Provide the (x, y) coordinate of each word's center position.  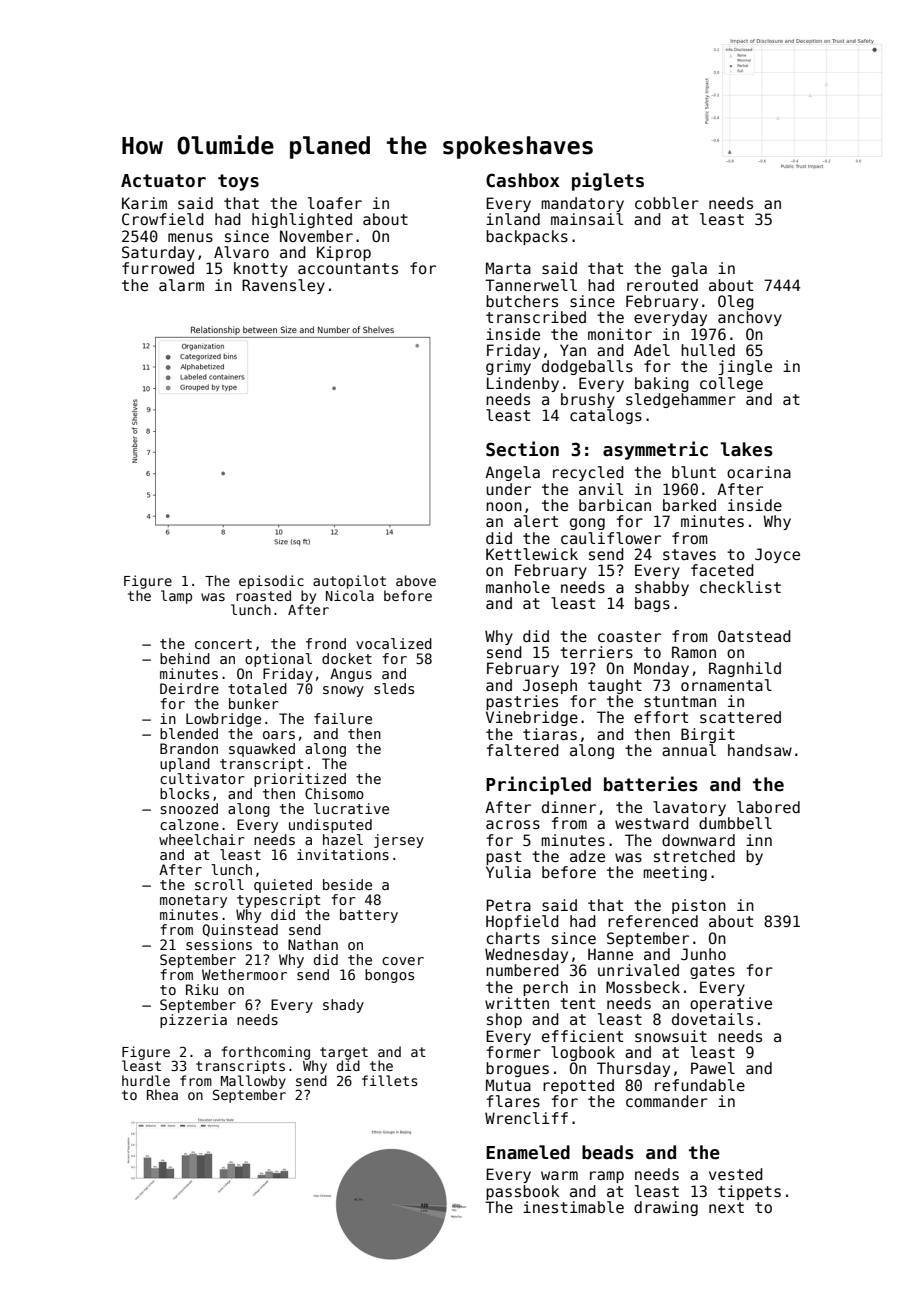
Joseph (550, 686)
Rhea (162, 1094)
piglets (608, 181)
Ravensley (283, 286)
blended (189, 733)
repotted (578, 1086)
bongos (389, 976)
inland (513, 219)
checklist (740, 587)
